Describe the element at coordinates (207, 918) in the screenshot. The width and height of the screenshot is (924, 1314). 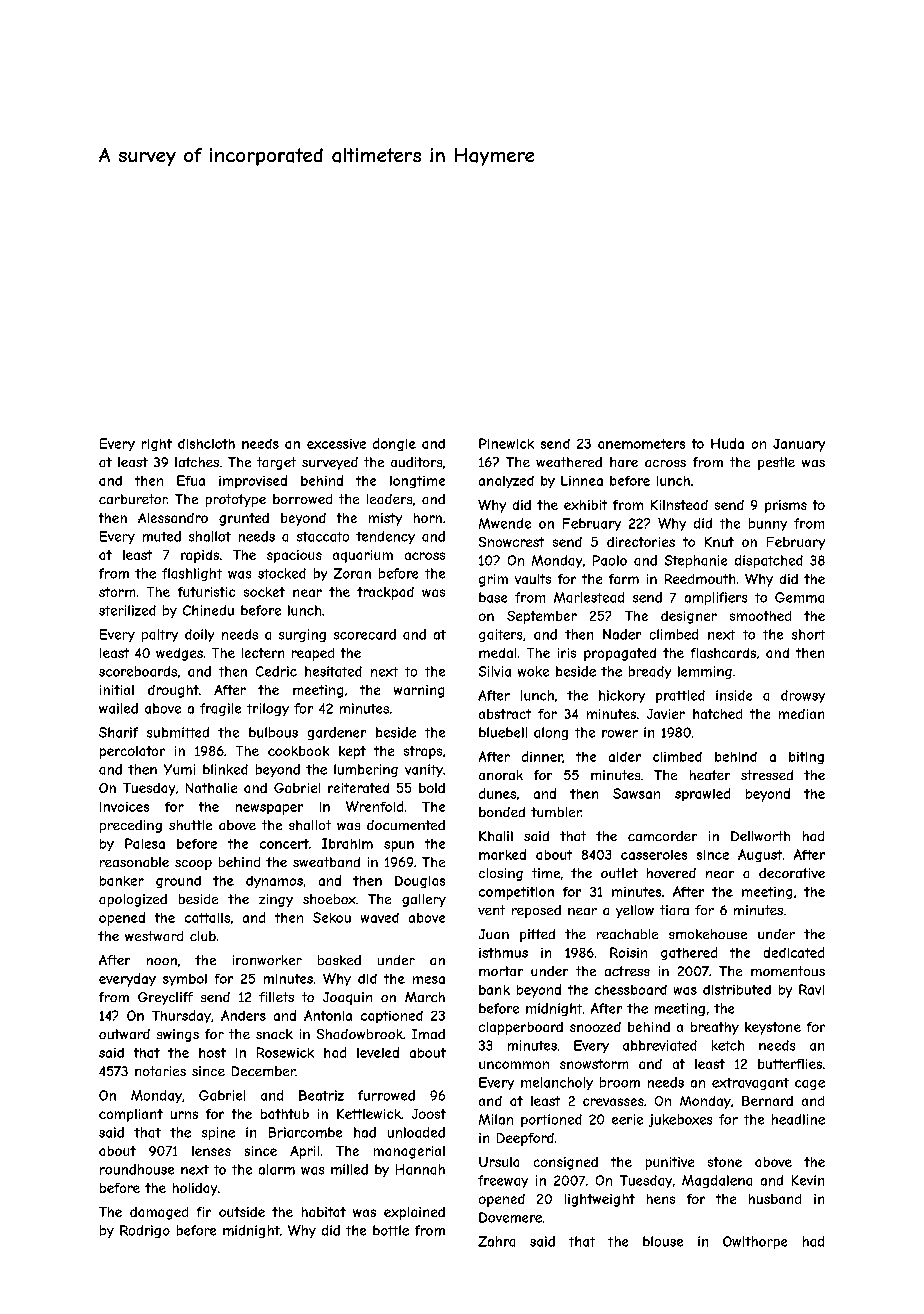
I see `cattails` at that location.
